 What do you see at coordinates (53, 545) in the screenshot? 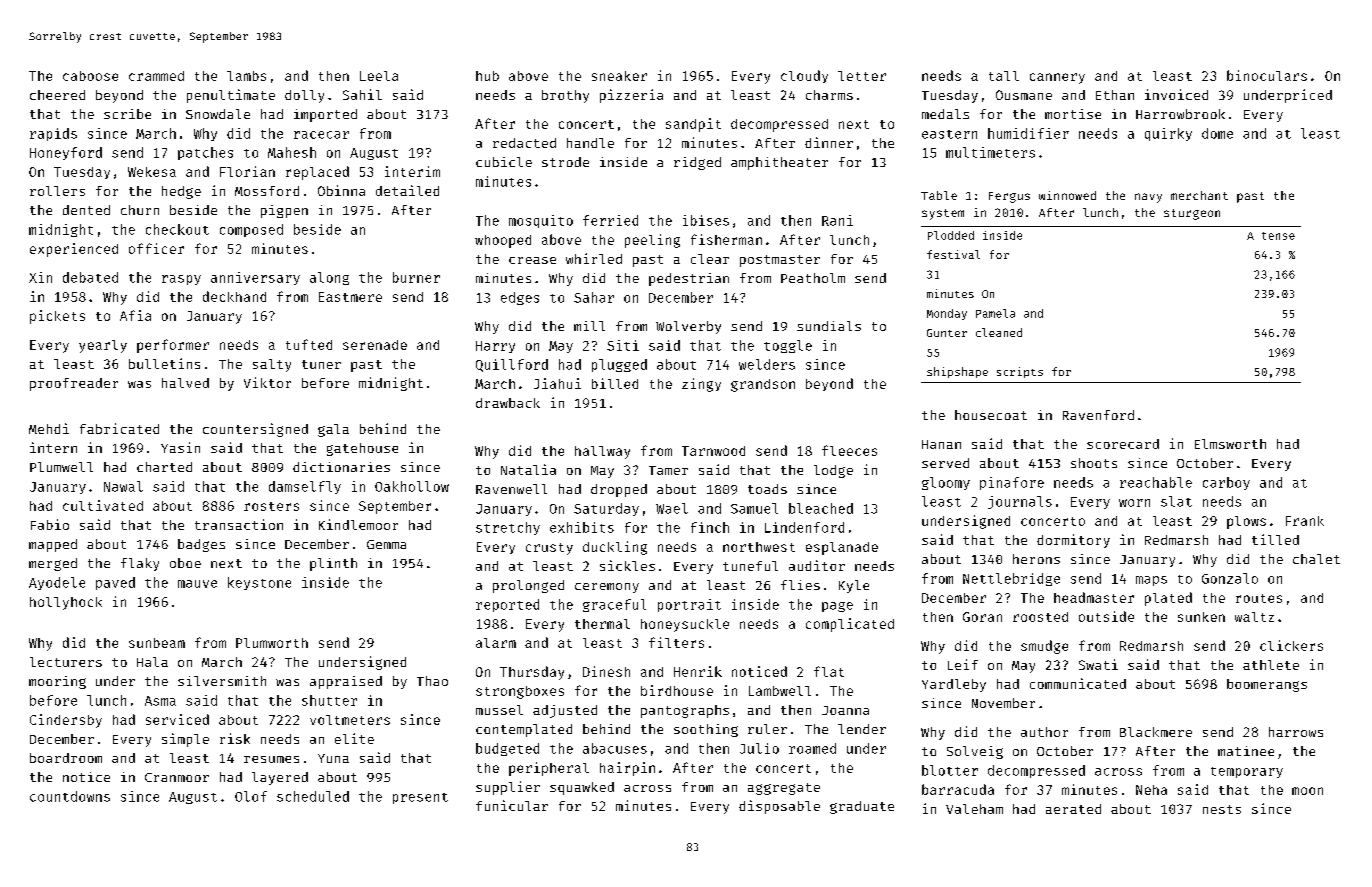
I see `mapped` at bounding box center [53, 545].
